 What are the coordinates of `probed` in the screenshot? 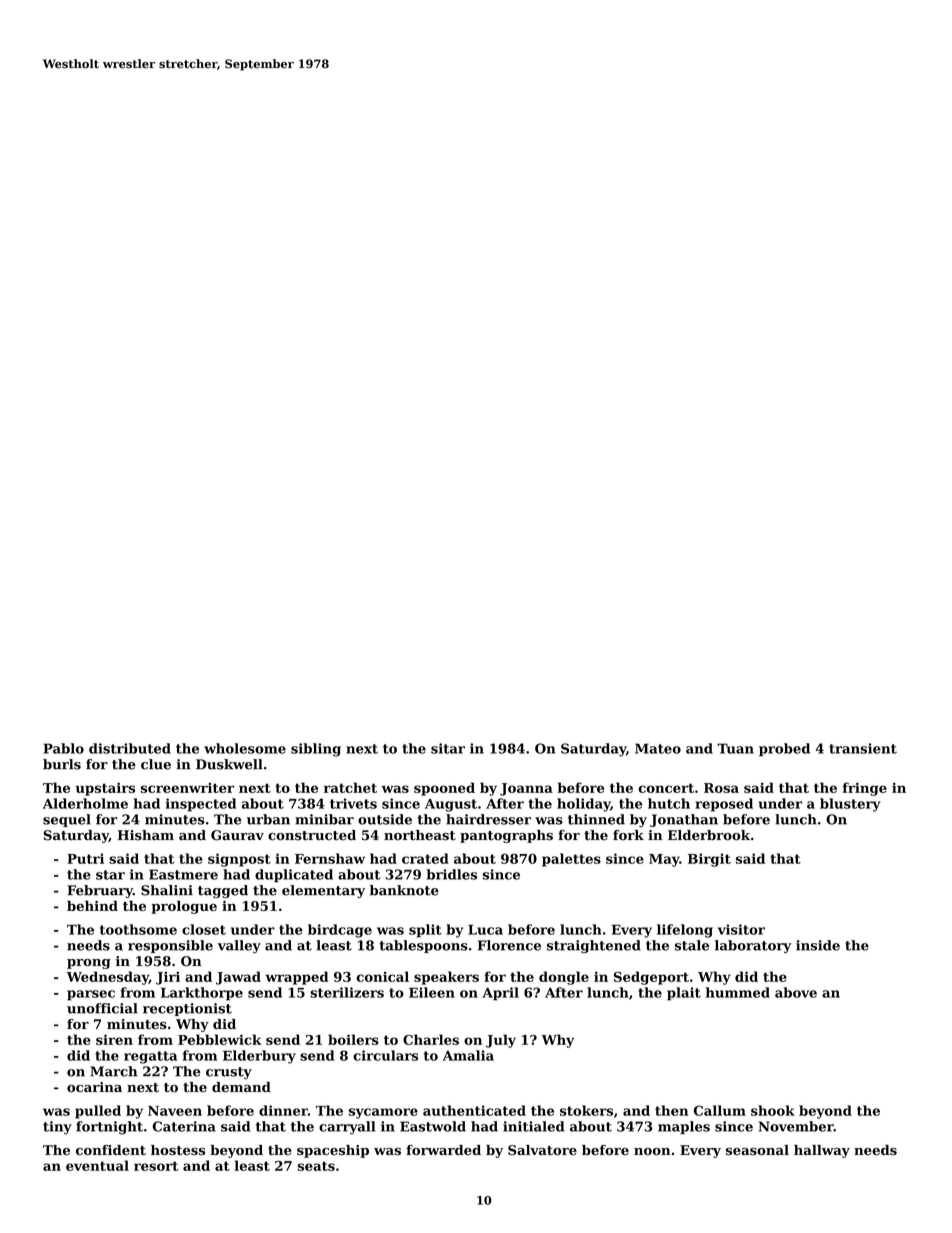 It's located at (784, 749).
